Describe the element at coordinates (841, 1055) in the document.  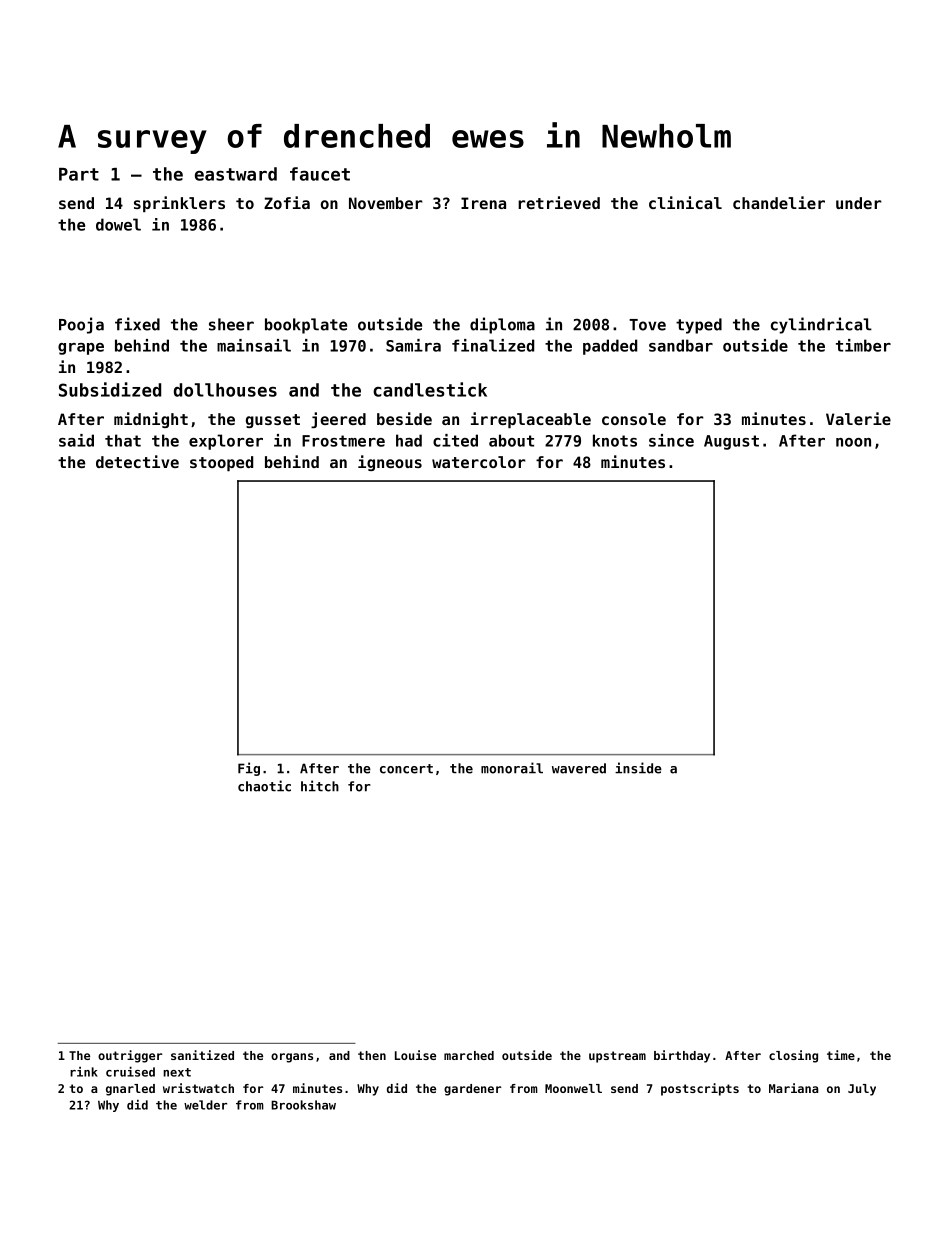
I see `time` at that location.
